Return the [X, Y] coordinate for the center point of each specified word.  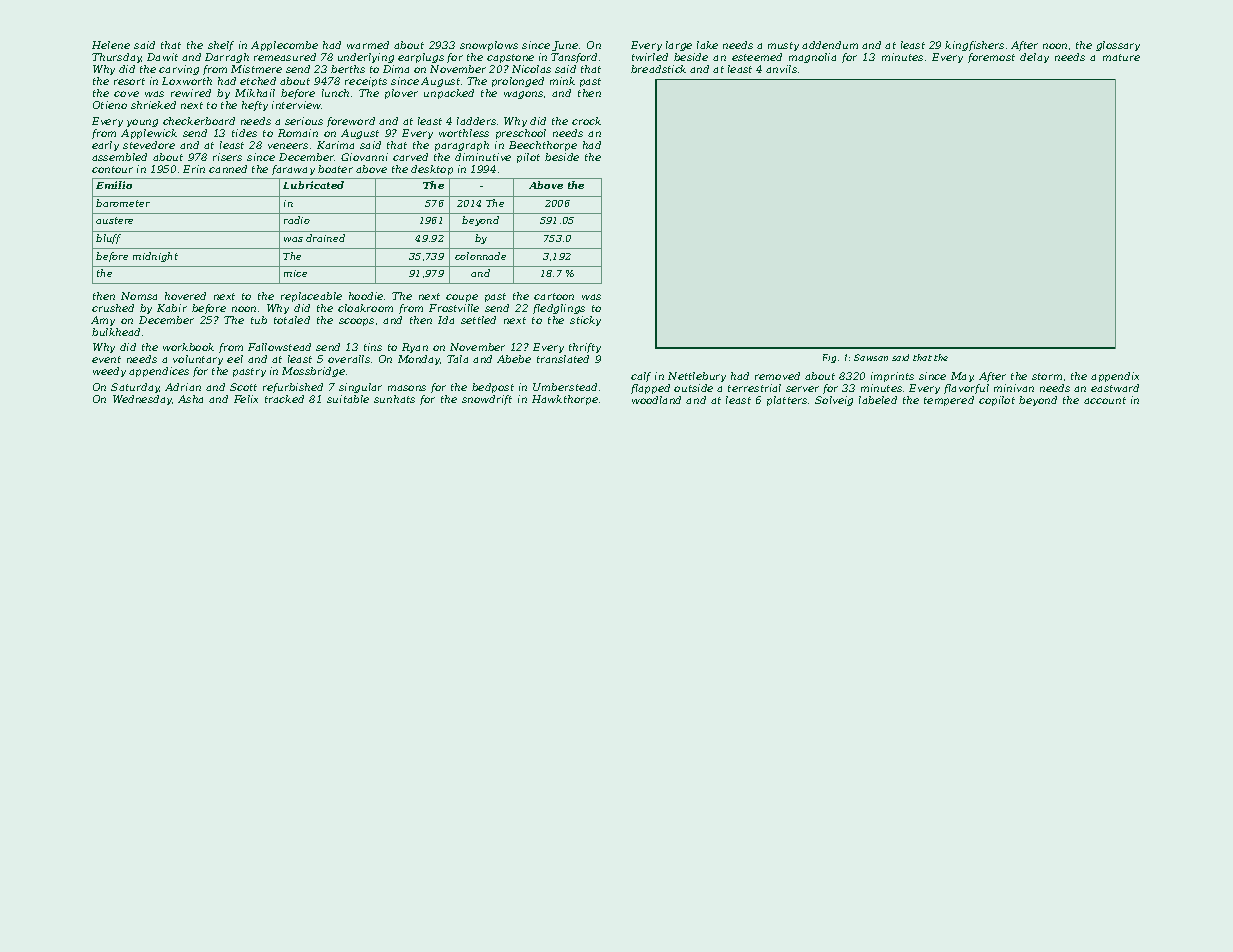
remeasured [285, 57]
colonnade [480, 256]
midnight [155, 257]
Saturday [135, 388]
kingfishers [974, 46]
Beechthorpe [543, 146]
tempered [949, 401]
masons [407, 388]
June [565, 46]
